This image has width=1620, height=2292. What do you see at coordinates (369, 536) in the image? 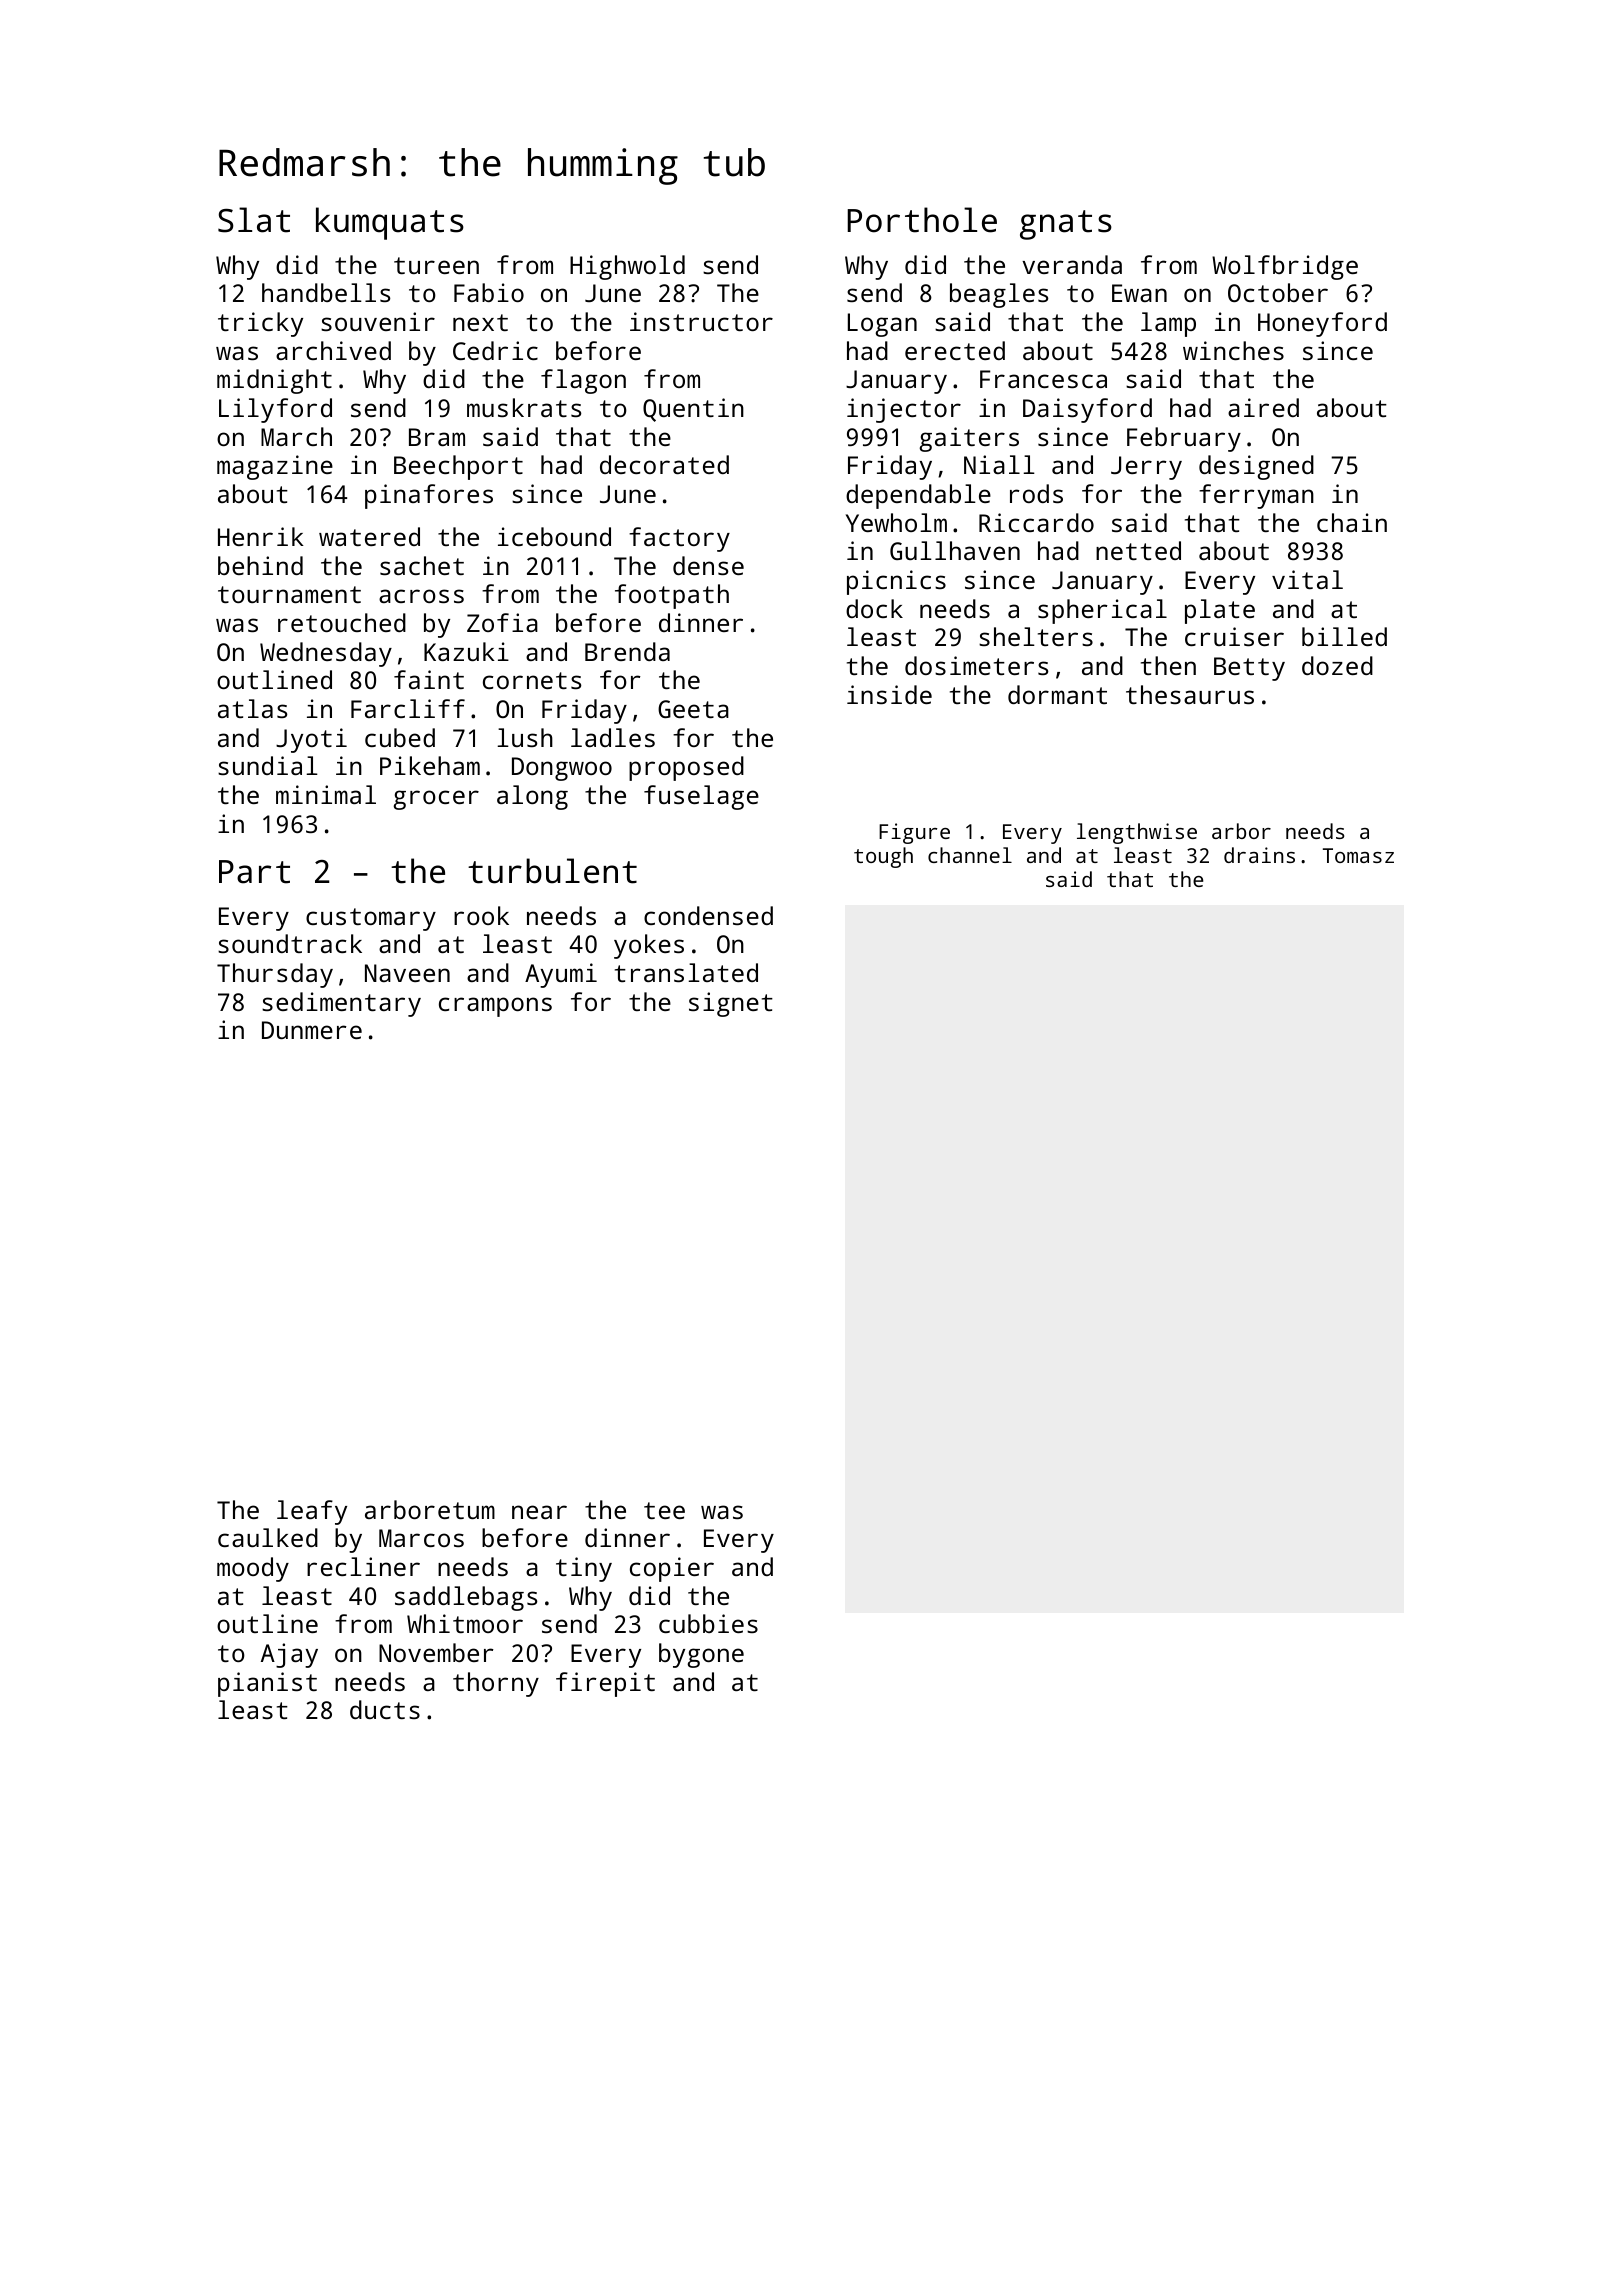
I see `watered` at bounding box center [369, 536].
